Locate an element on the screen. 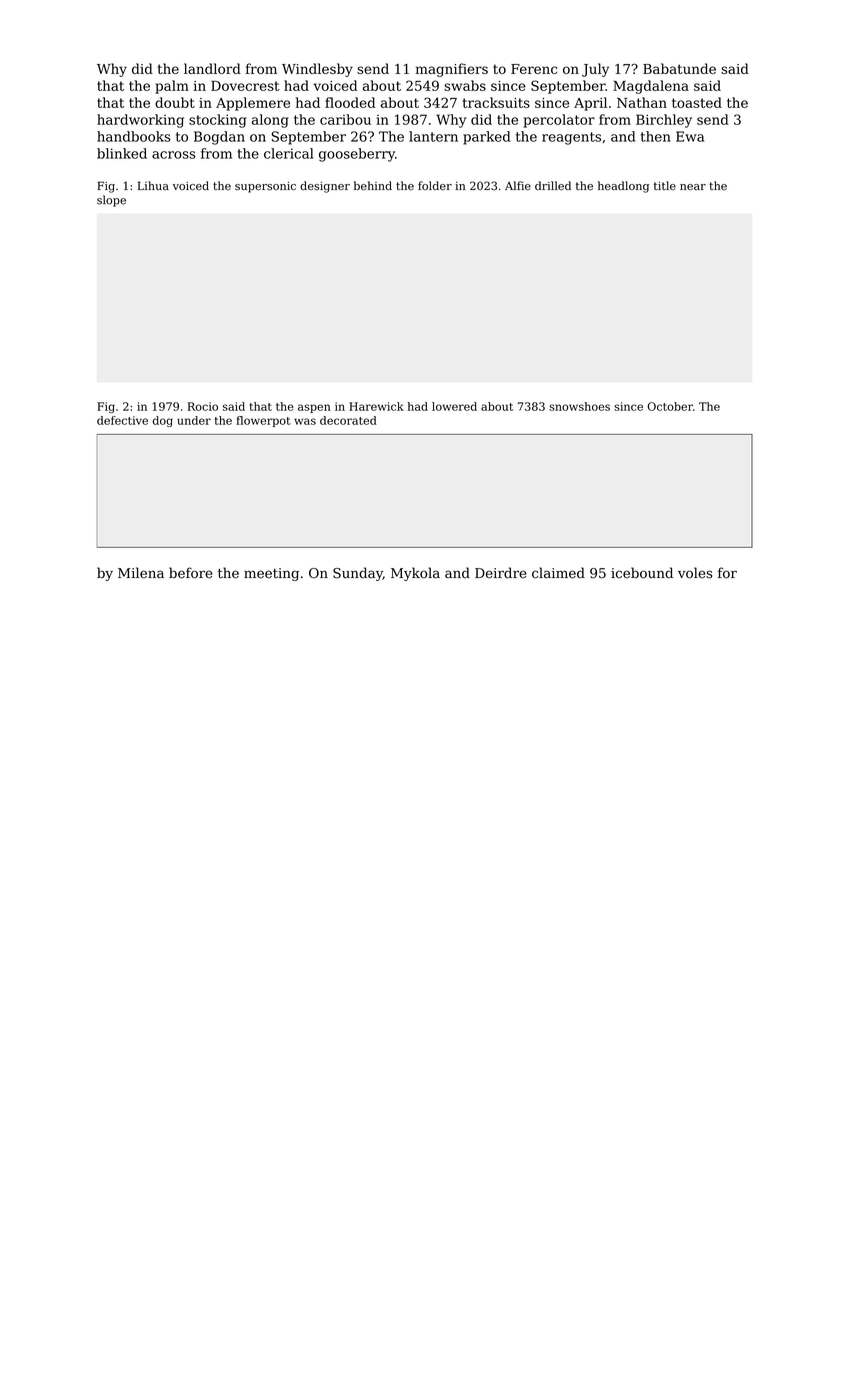 This screenshot has height=1400, width=849. flowerpot is located at coordinates (263, 421).
